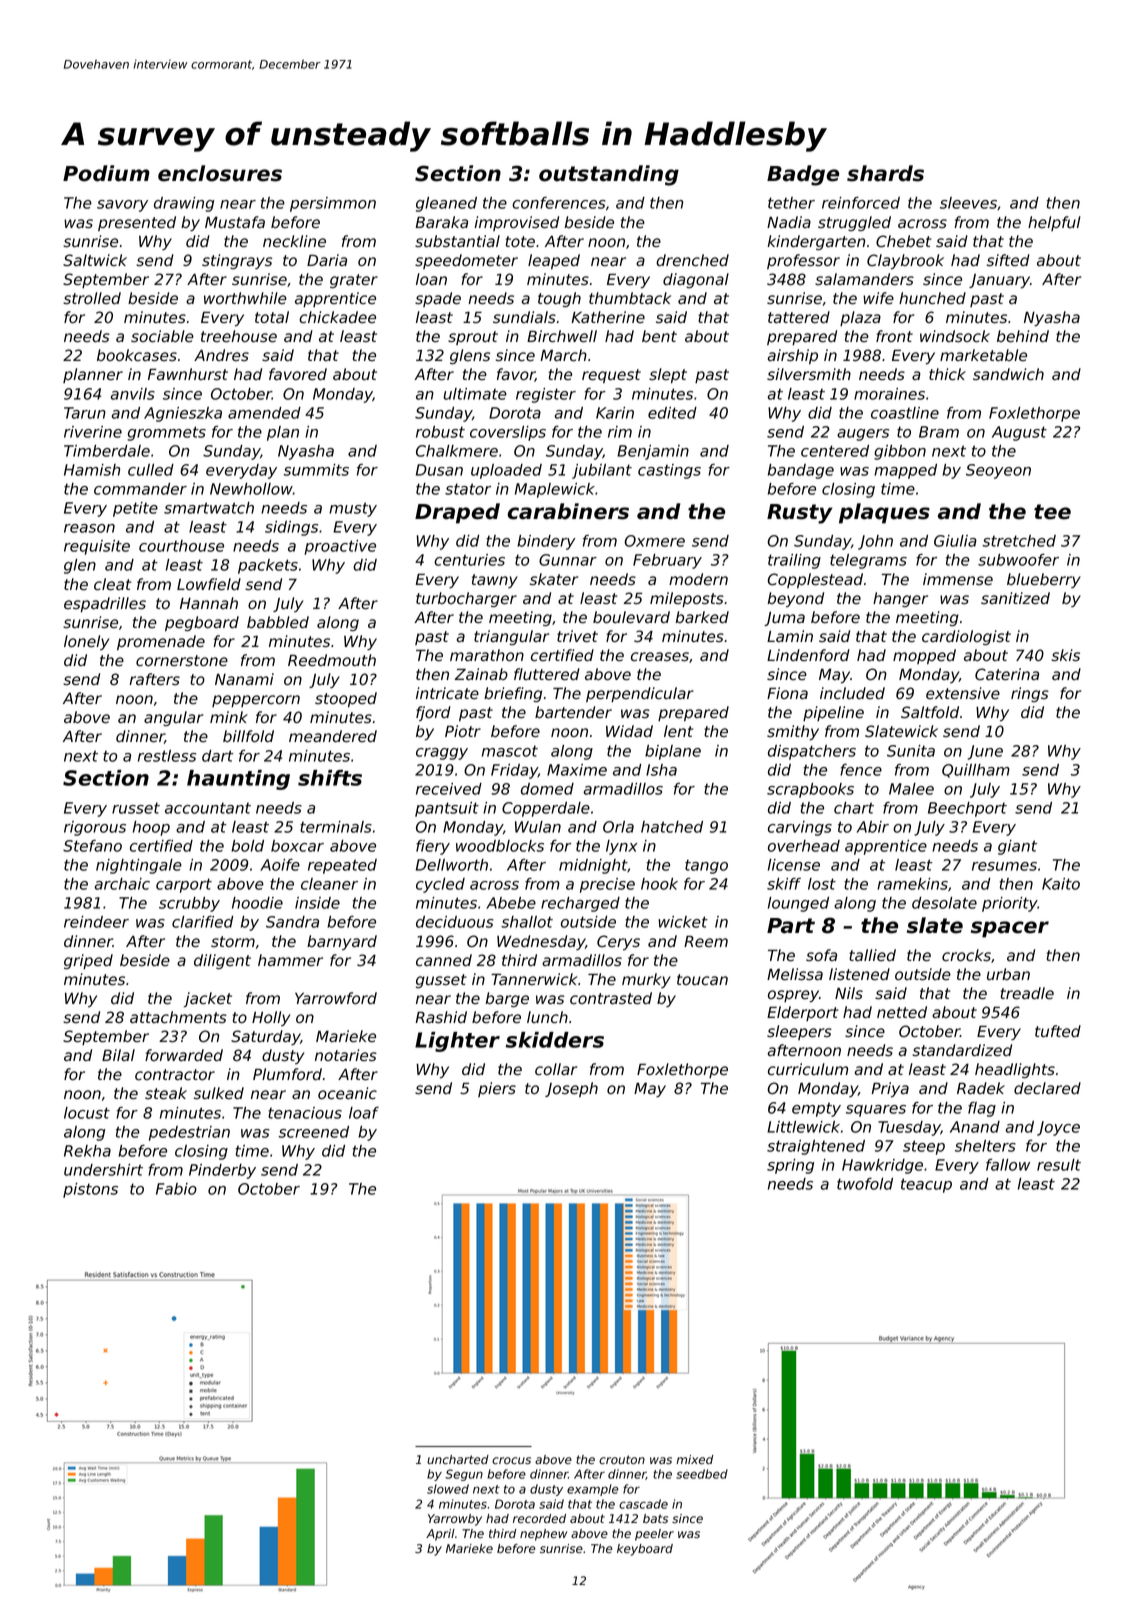 The image size is (1144, 1617). Describe the element at coordinates (106, 173) in the document. I see `Podium` at that location.
